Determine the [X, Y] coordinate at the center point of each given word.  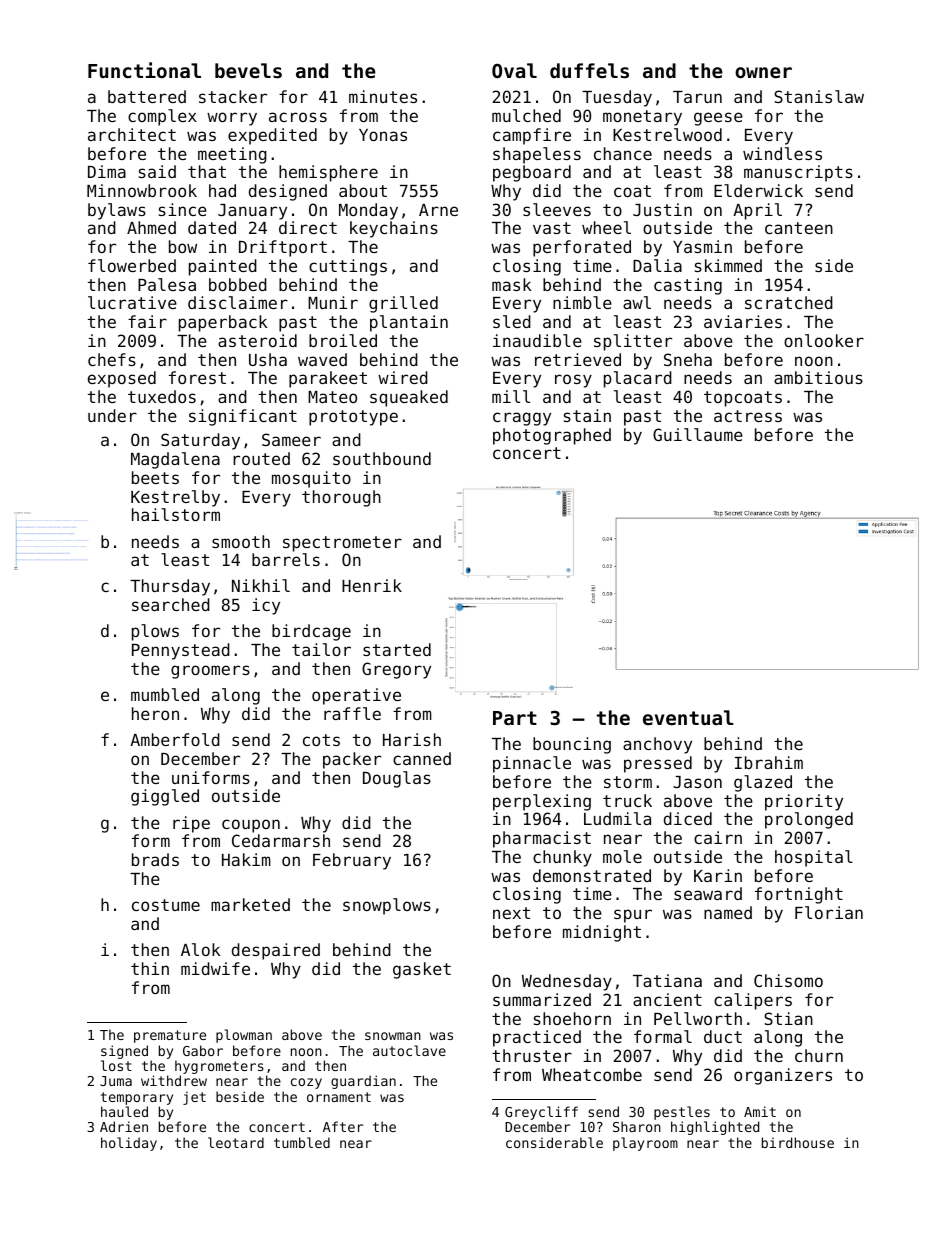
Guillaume [698, 434]
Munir [333, 302]
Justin [662, 209]
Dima [107, 171]
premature [170, 1036]
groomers [210, 672]
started [397, 649]
